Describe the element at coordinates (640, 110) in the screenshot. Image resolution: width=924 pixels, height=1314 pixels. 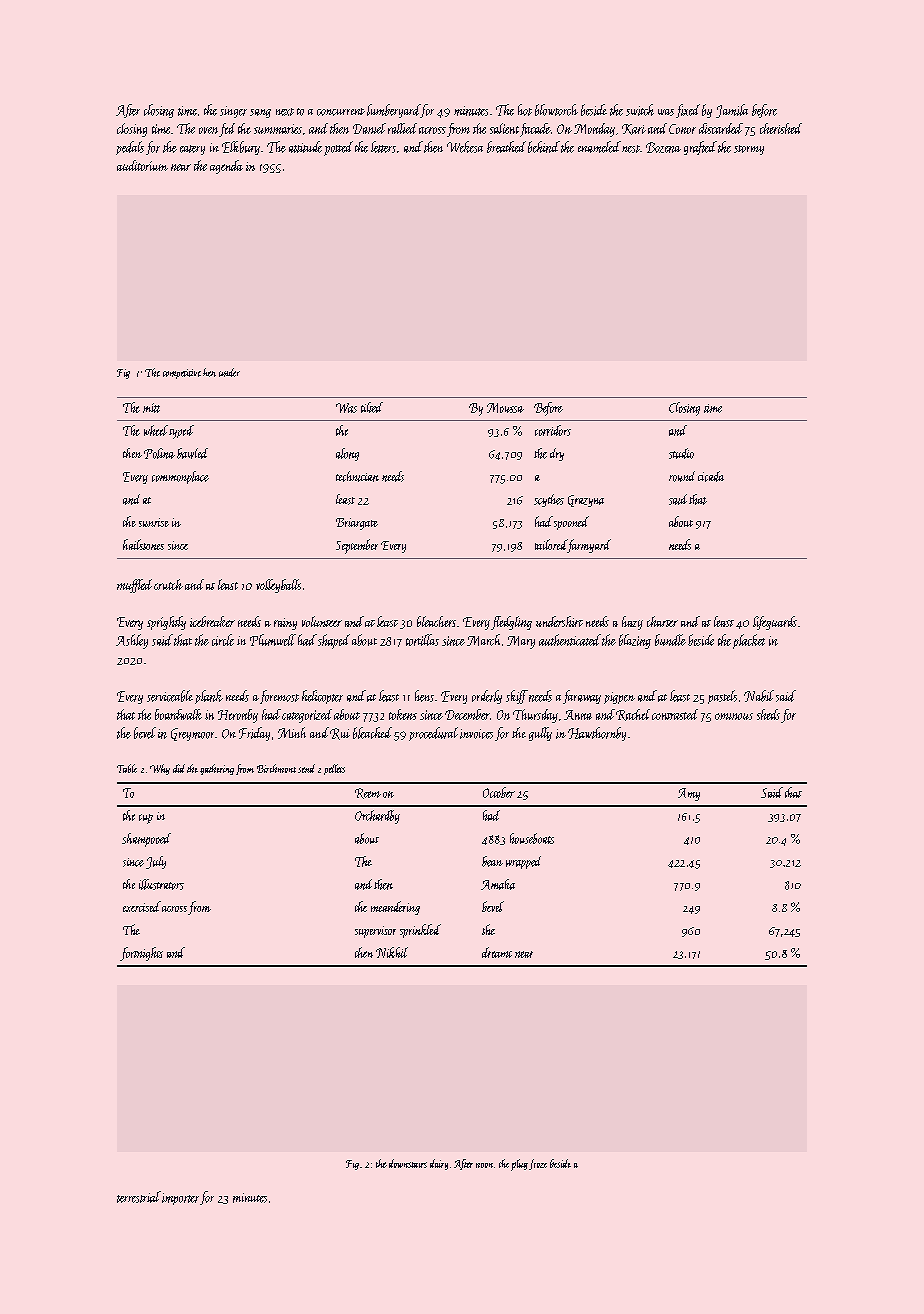
I see `switch` at that location.
